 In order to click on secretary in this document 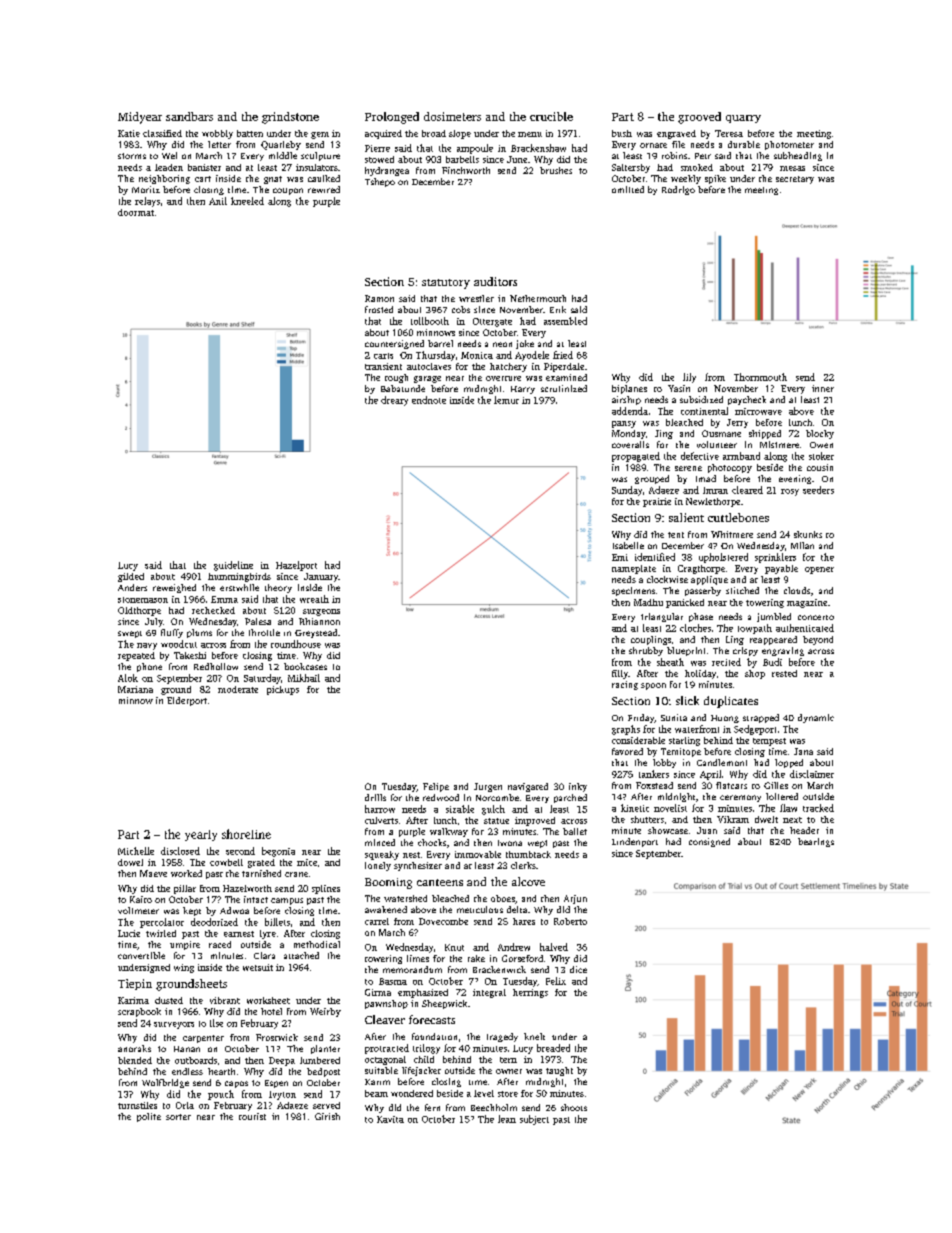, I will do `click(795, 180)`.
